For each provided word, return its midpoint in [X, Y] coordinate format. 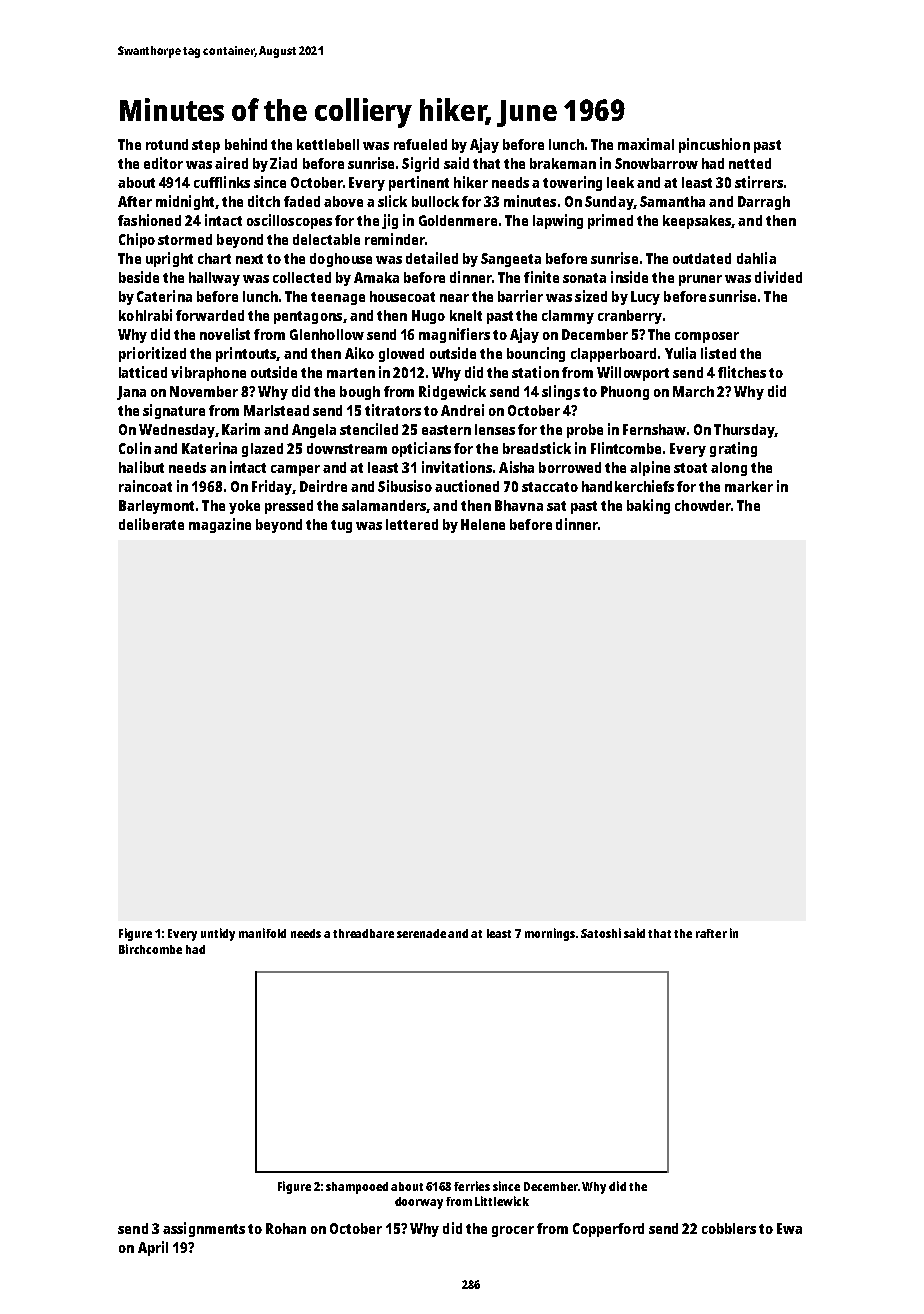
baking [648, 506]
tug [341, 526]
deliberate [151, 524]
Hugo [428, 317]
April [153, 1248]
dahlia [756, 258]
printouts [246, 354]
